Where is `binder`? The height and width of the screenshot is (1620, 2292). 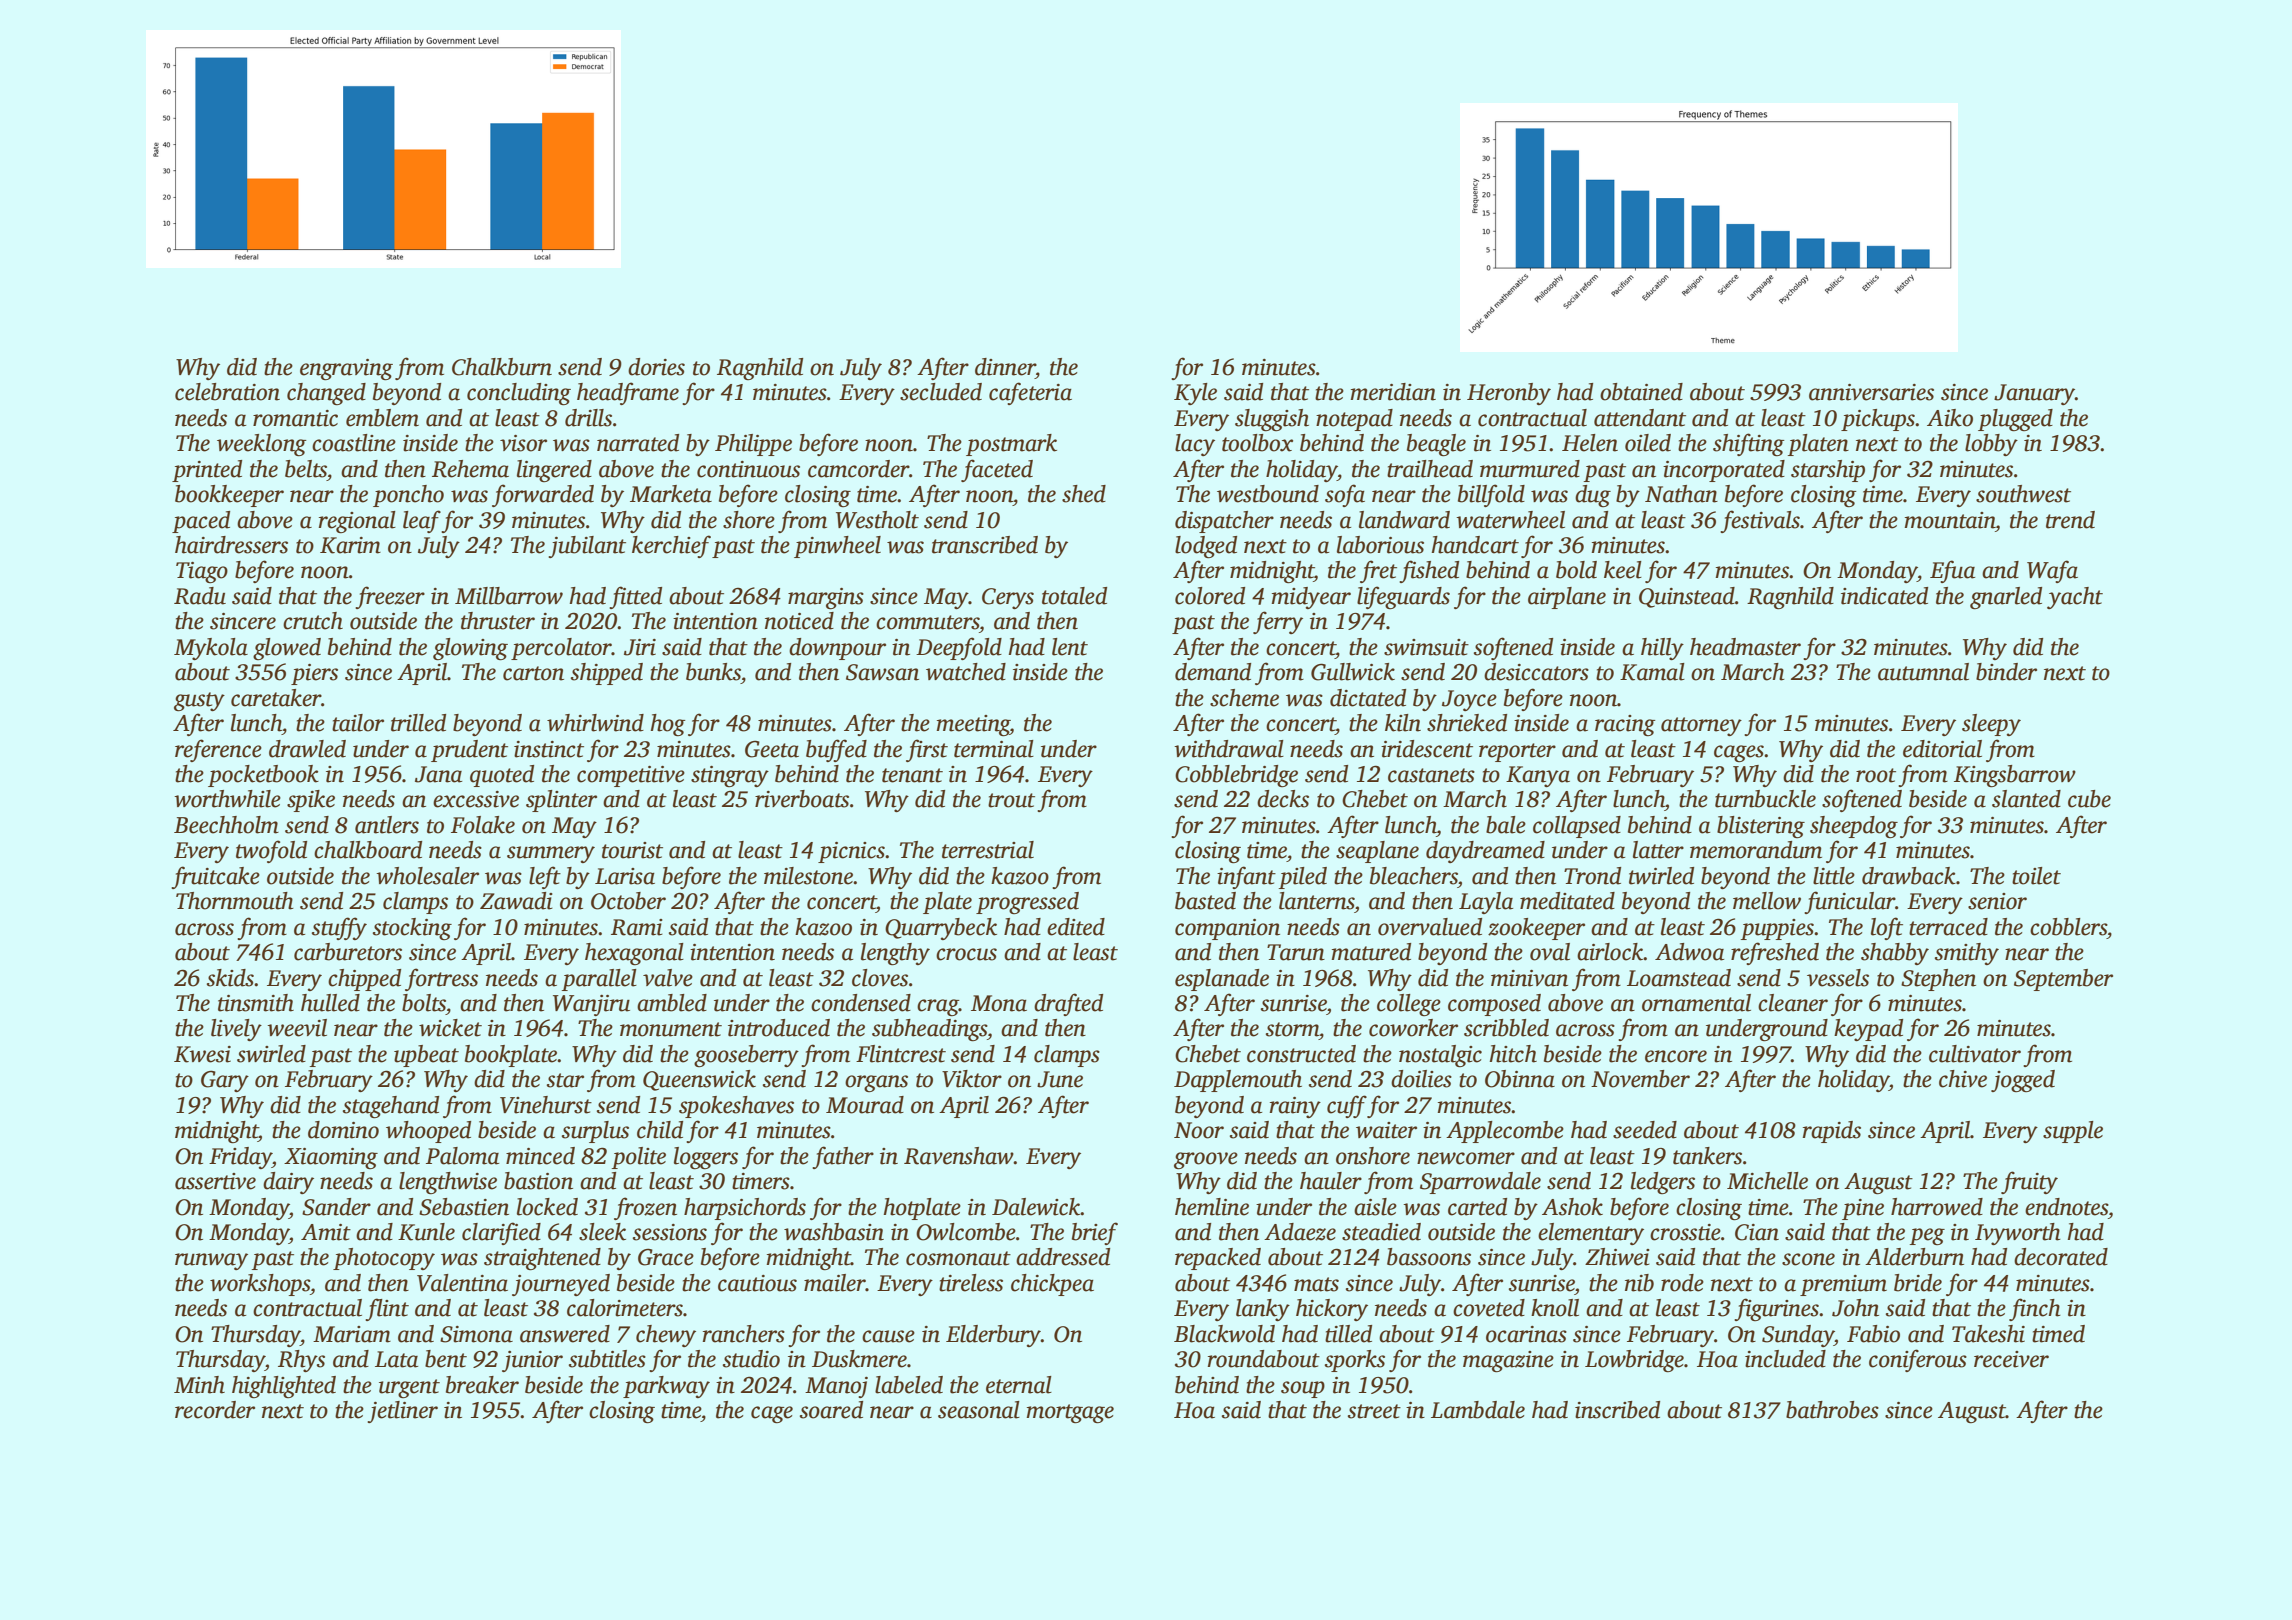
binder is located at coordinates (2006, 672).
